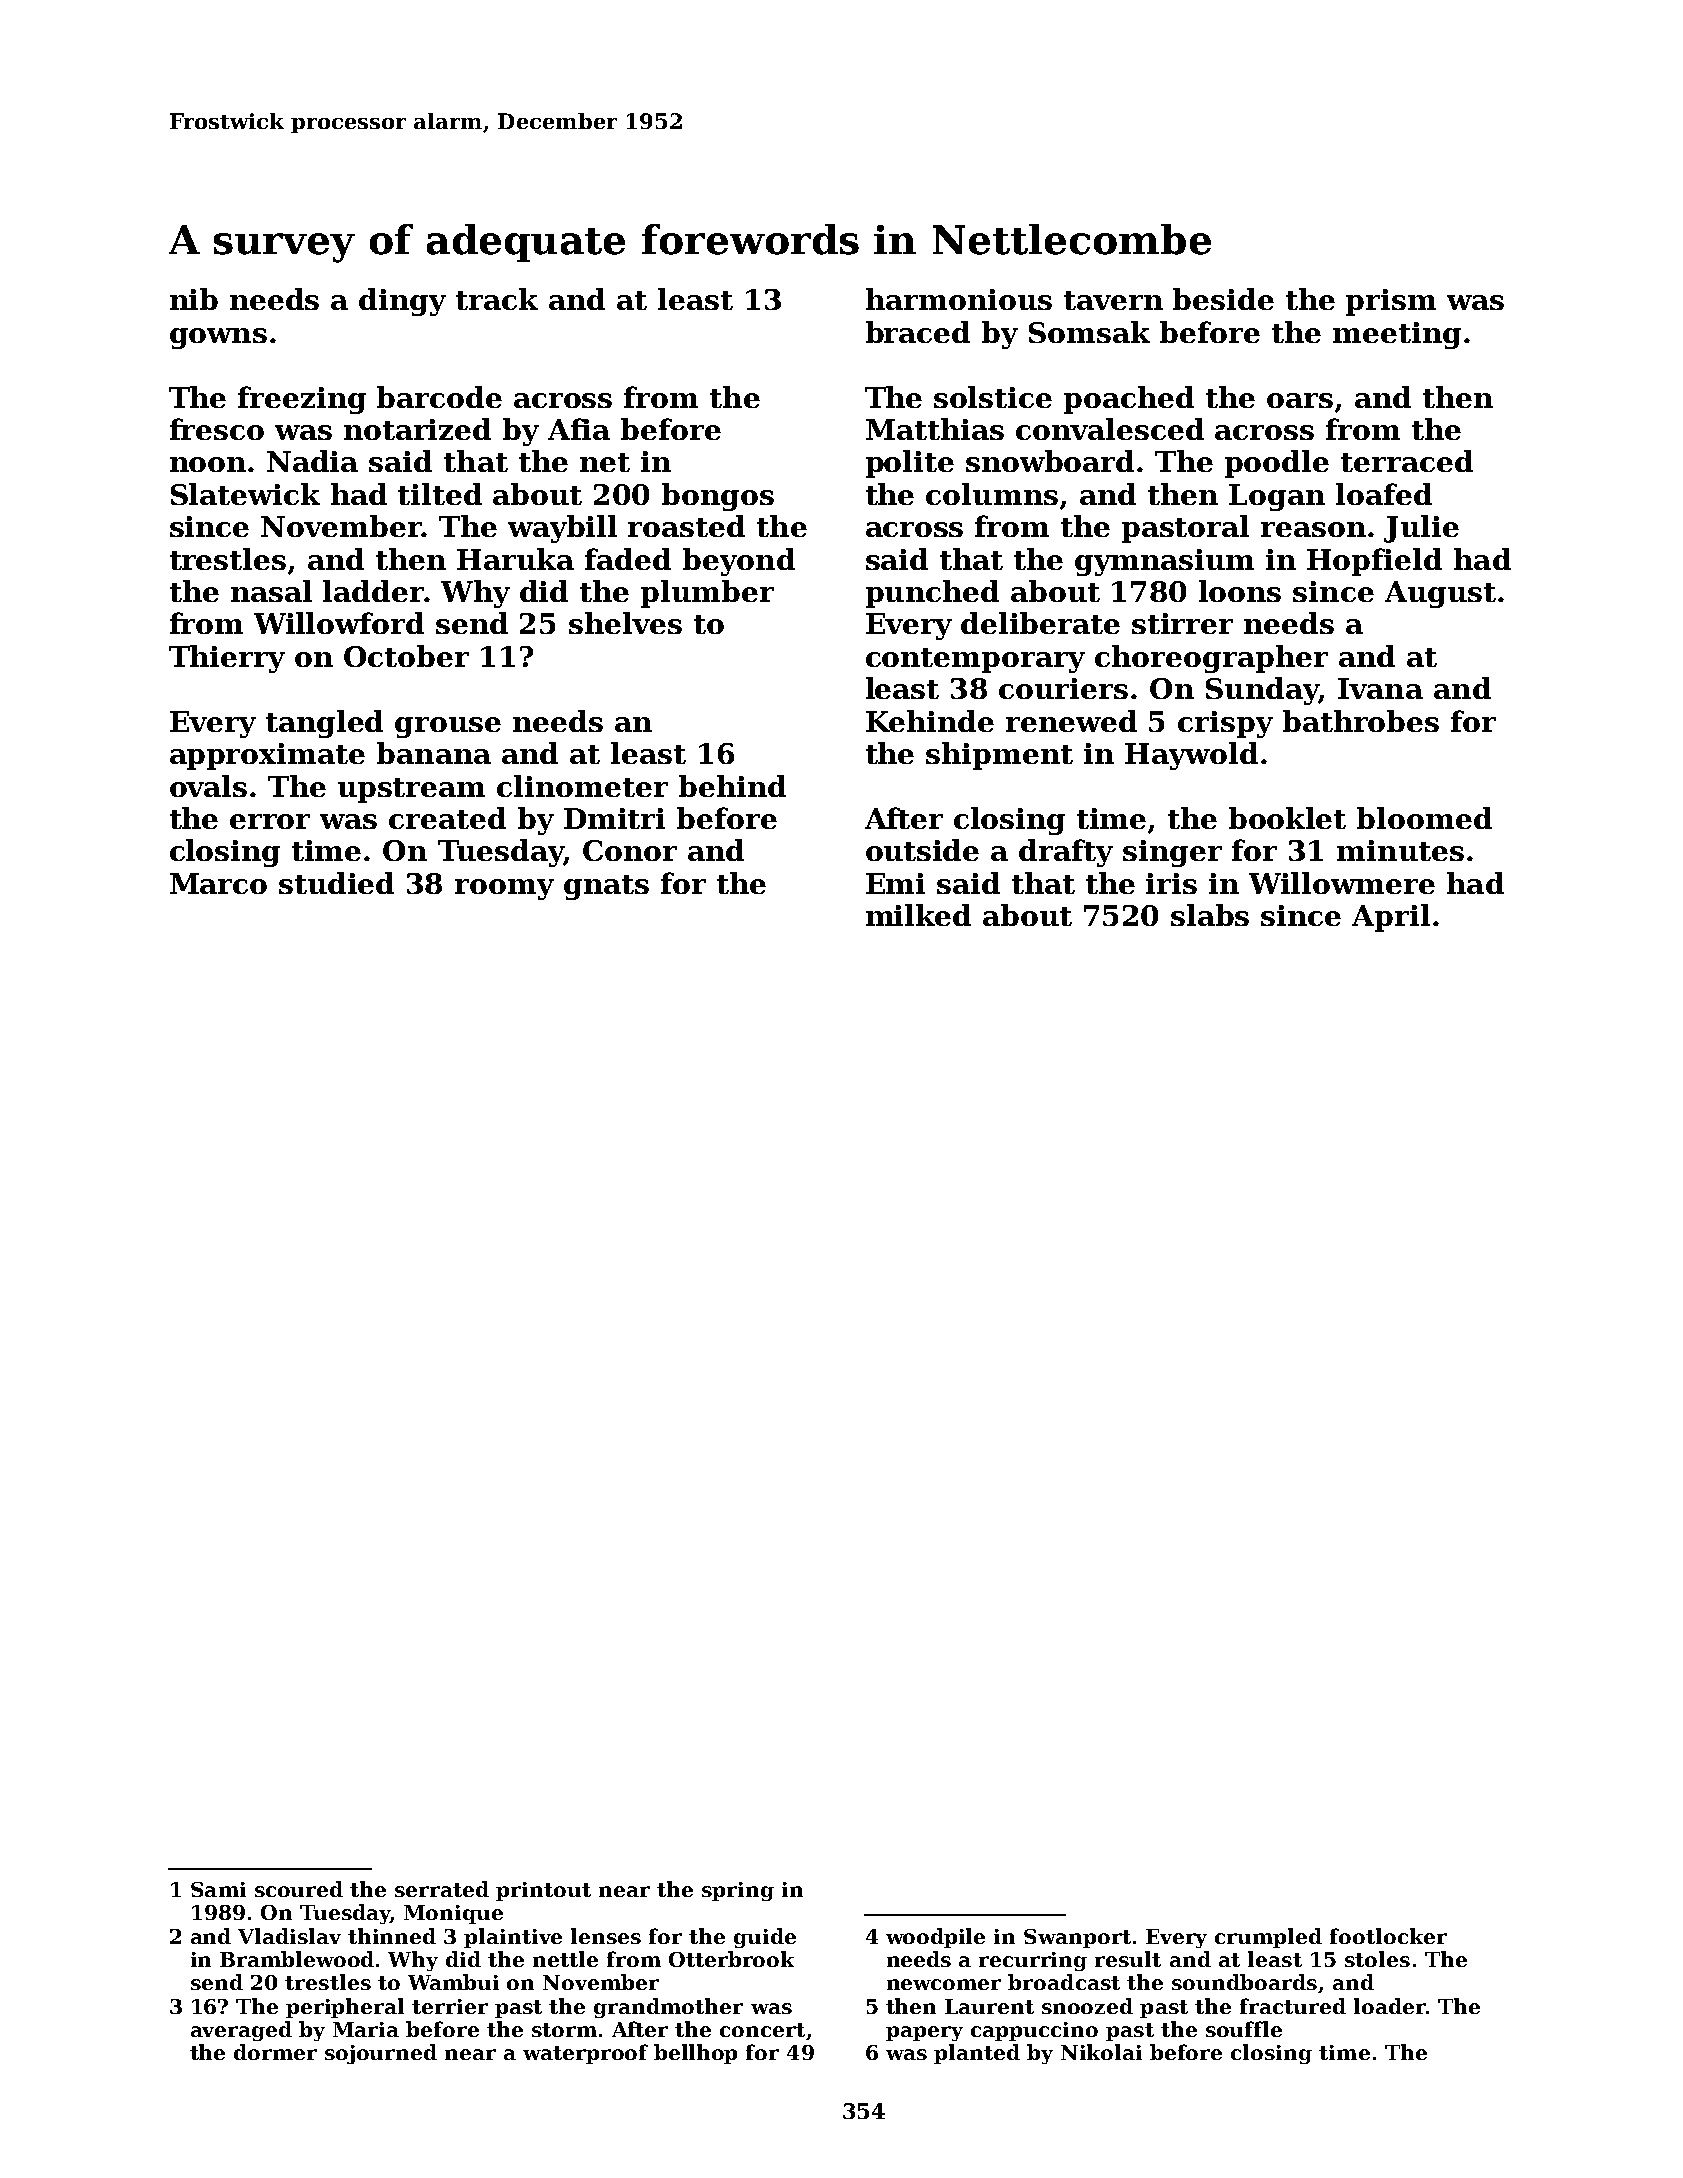 This screenshot has height=2178, width=1683. Describe the element at coordinates (218, 338) in the screenshot. I see `gowns` at that location.
